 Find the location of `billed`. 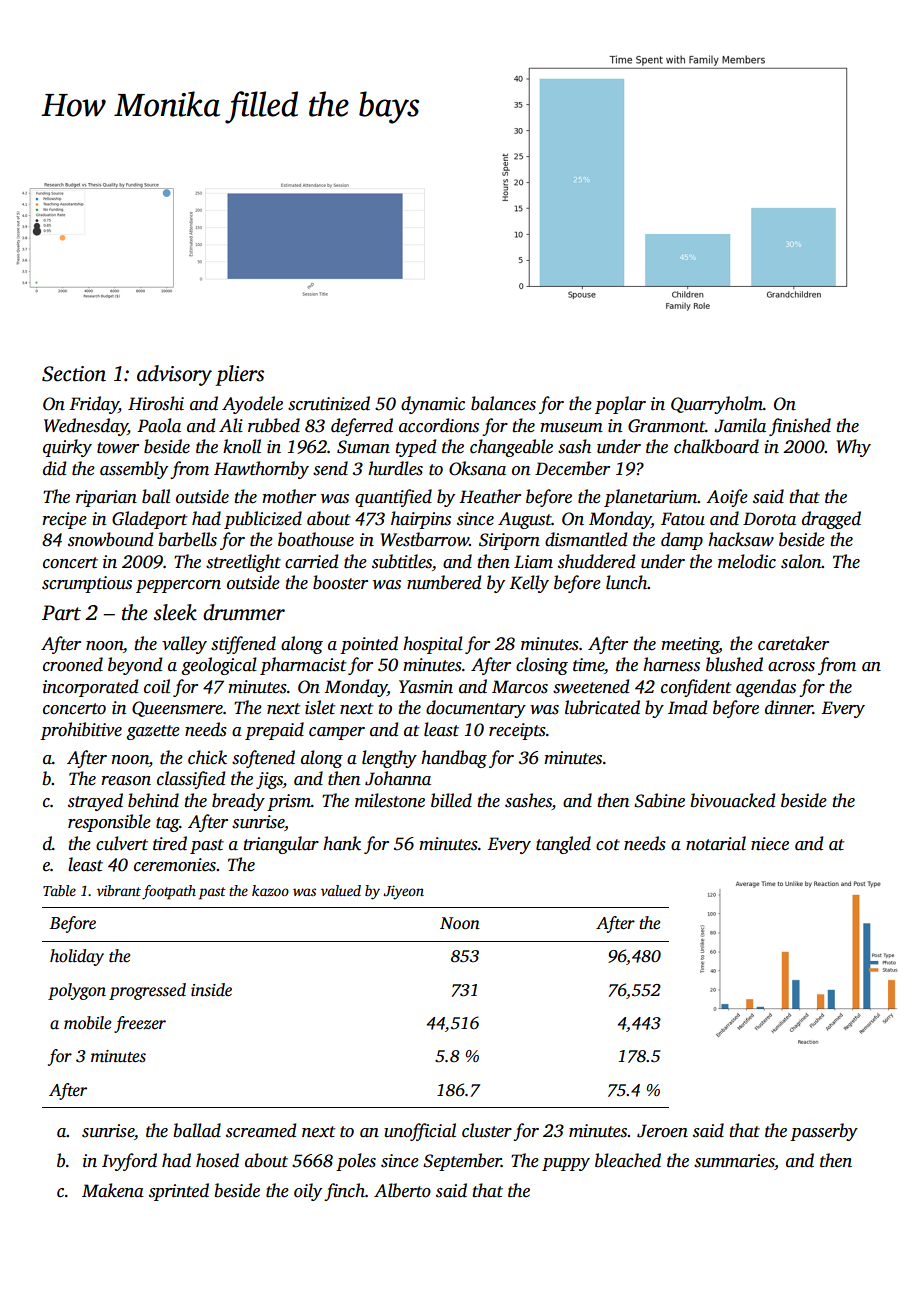

billed is located at coordinates (451, 800).
